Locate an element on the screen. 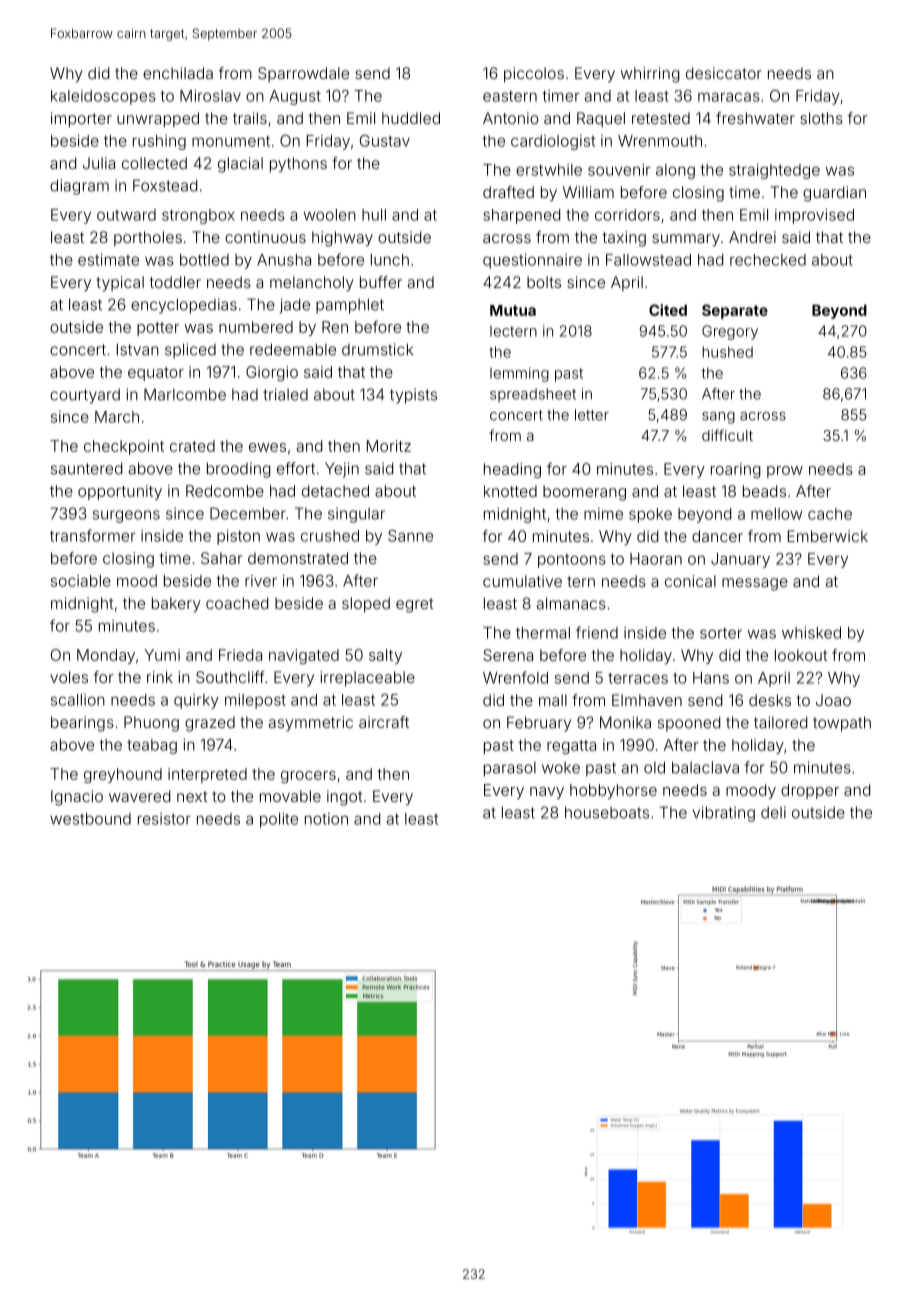  diagram is located at coordinates (79, 187).
